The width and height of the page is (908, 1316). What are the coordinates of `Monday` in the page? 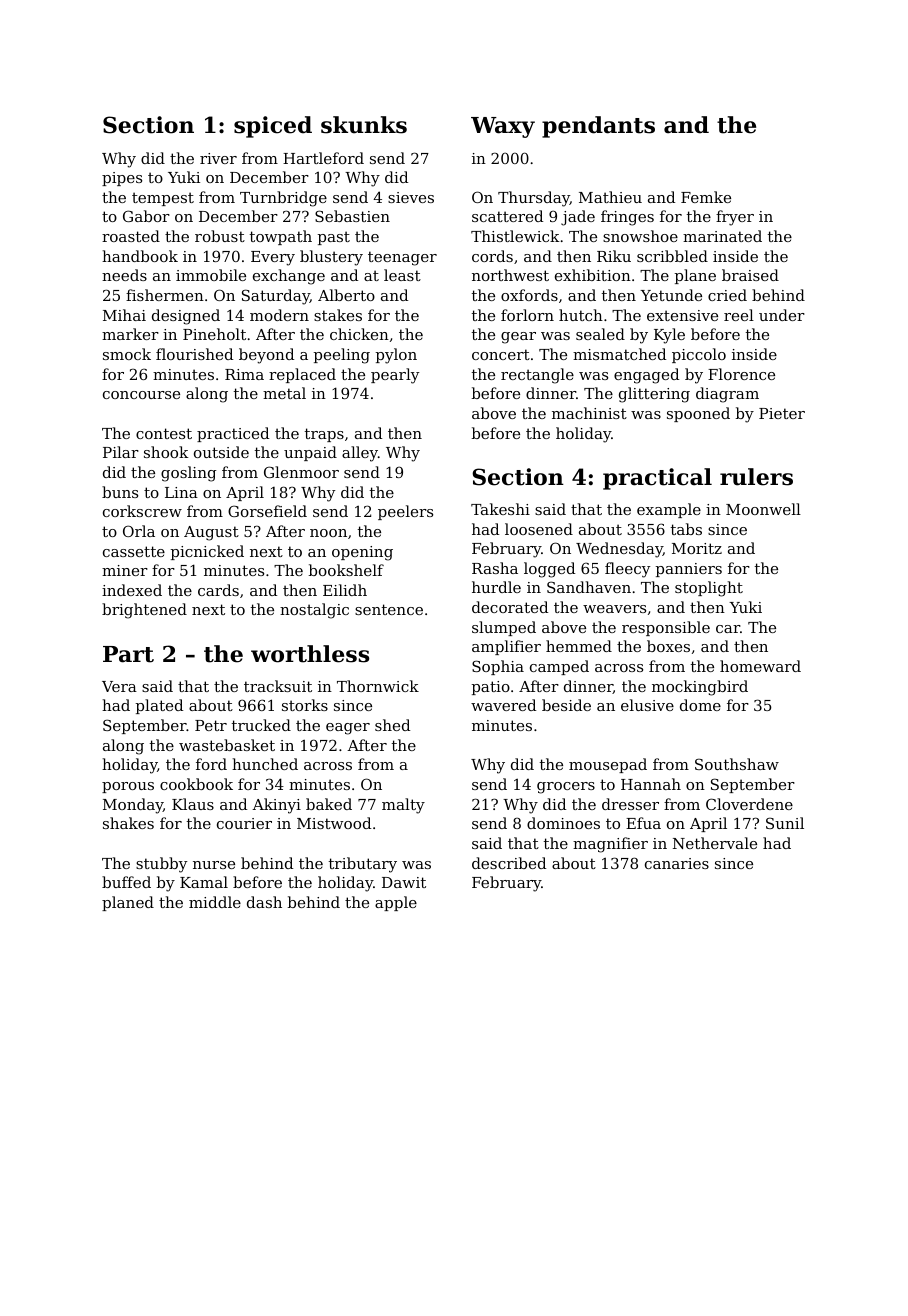 It's located at (133, 806).
